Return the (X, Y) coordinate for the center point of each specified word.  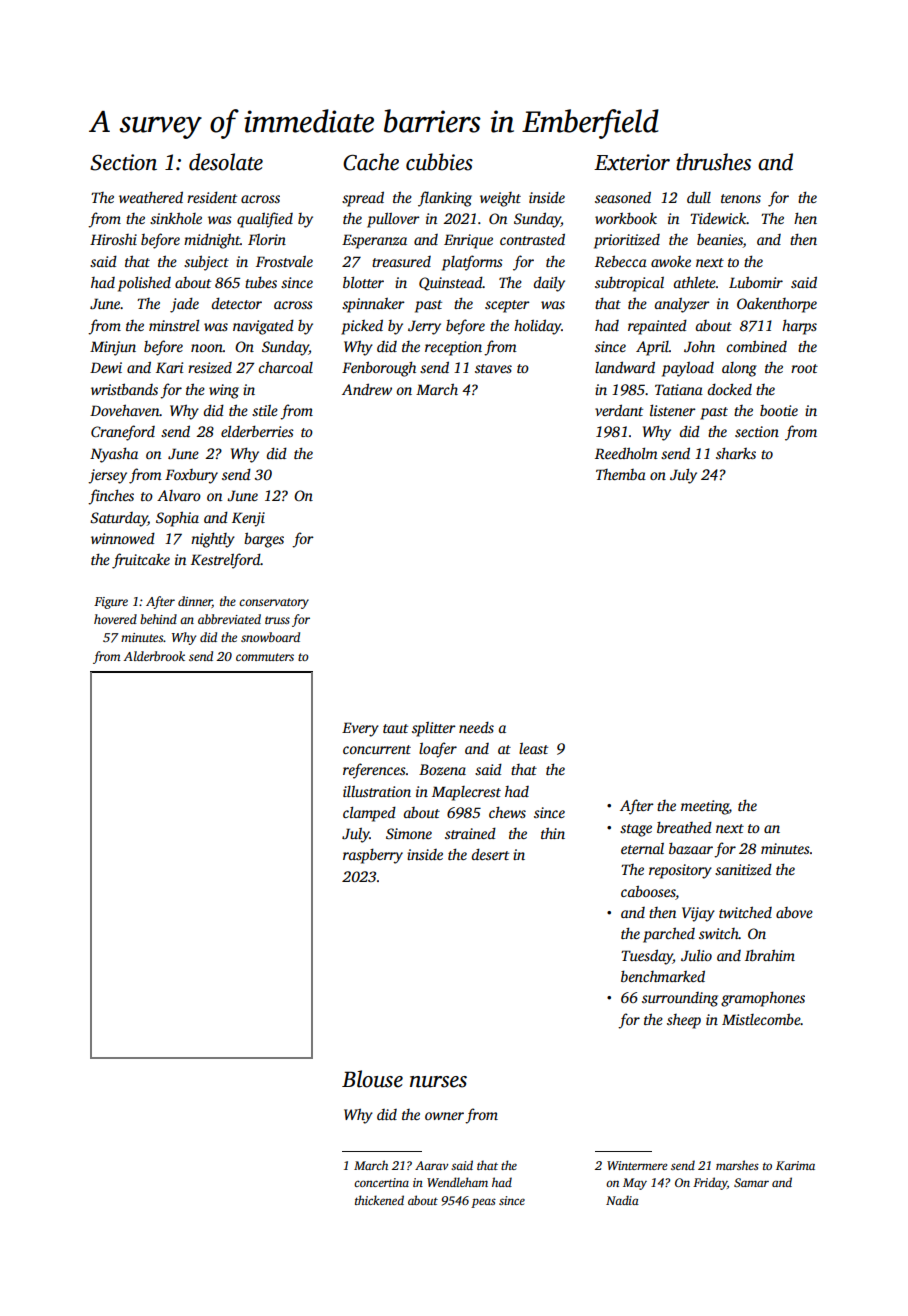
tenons (741, 198)
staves (493, 368)
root (804, 368)
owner (444, 1116)
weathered (151, 197)
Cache (371, 162)
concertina (381, 1182)
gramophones (763, 999)
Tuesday (647, 957)
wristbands (124, 389)
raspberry (373, 856)
